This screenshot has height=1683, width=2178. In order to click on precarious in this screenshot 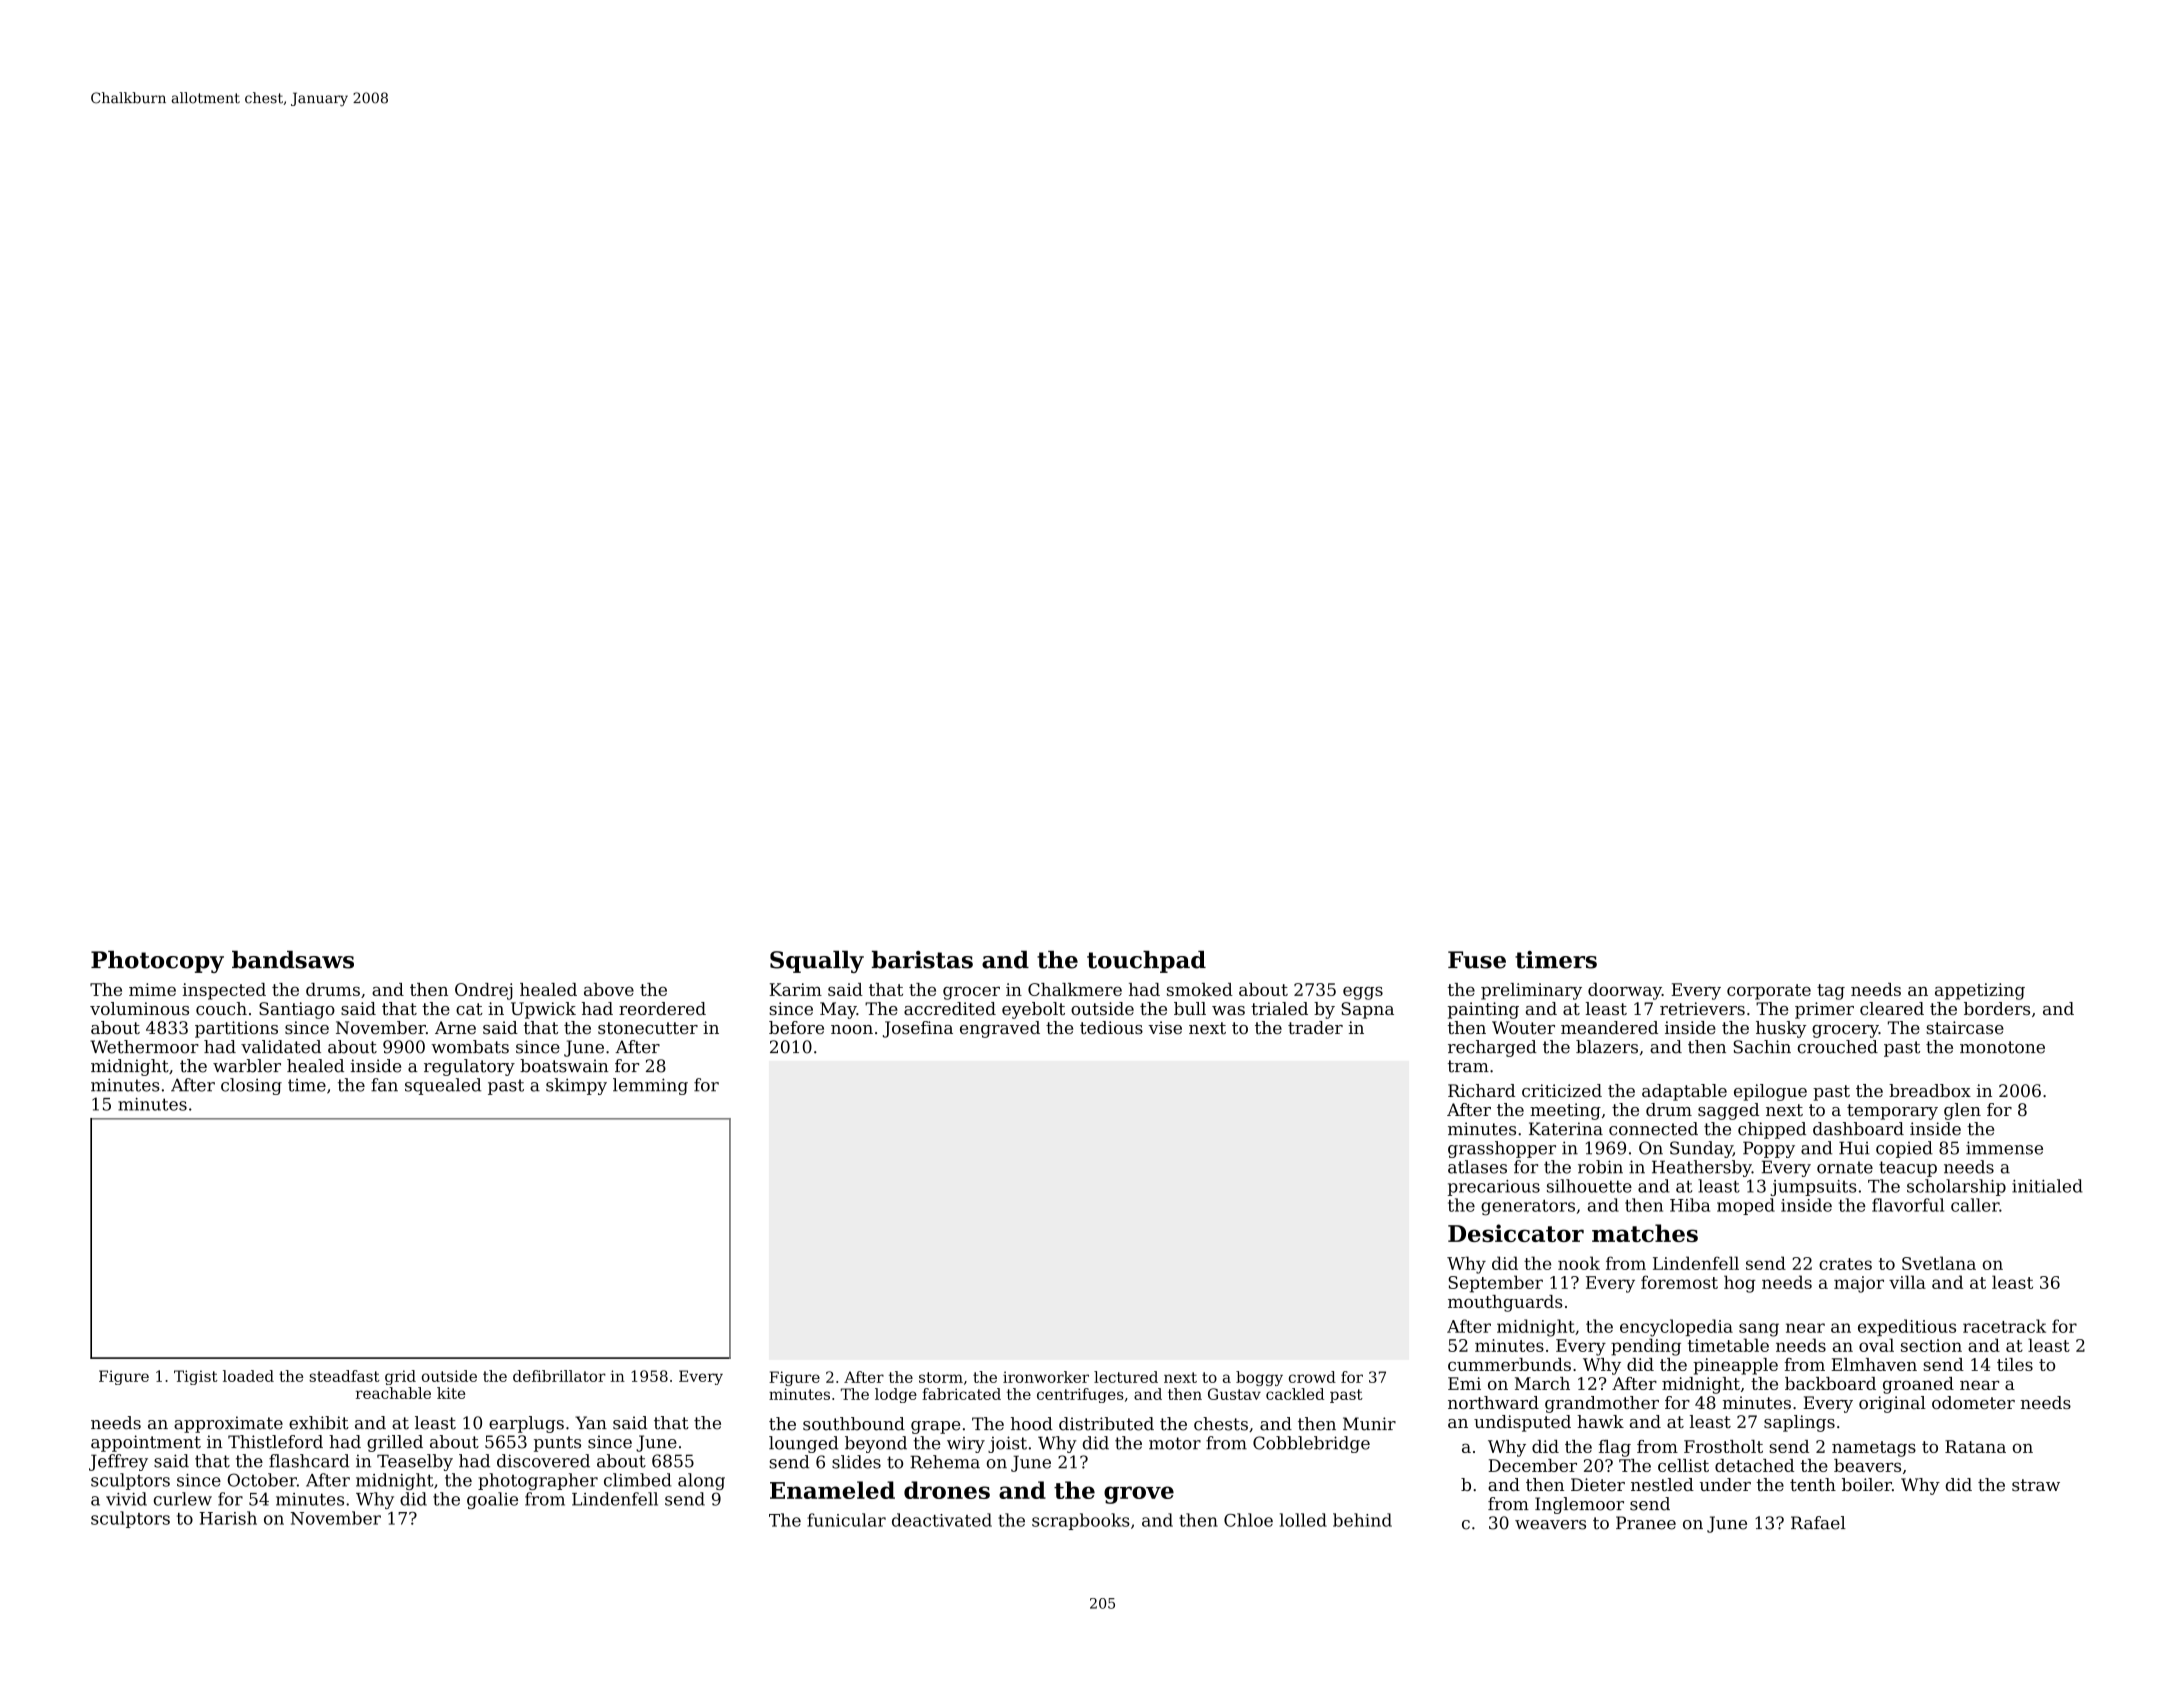, I will do `click(1494, 1188)`.
